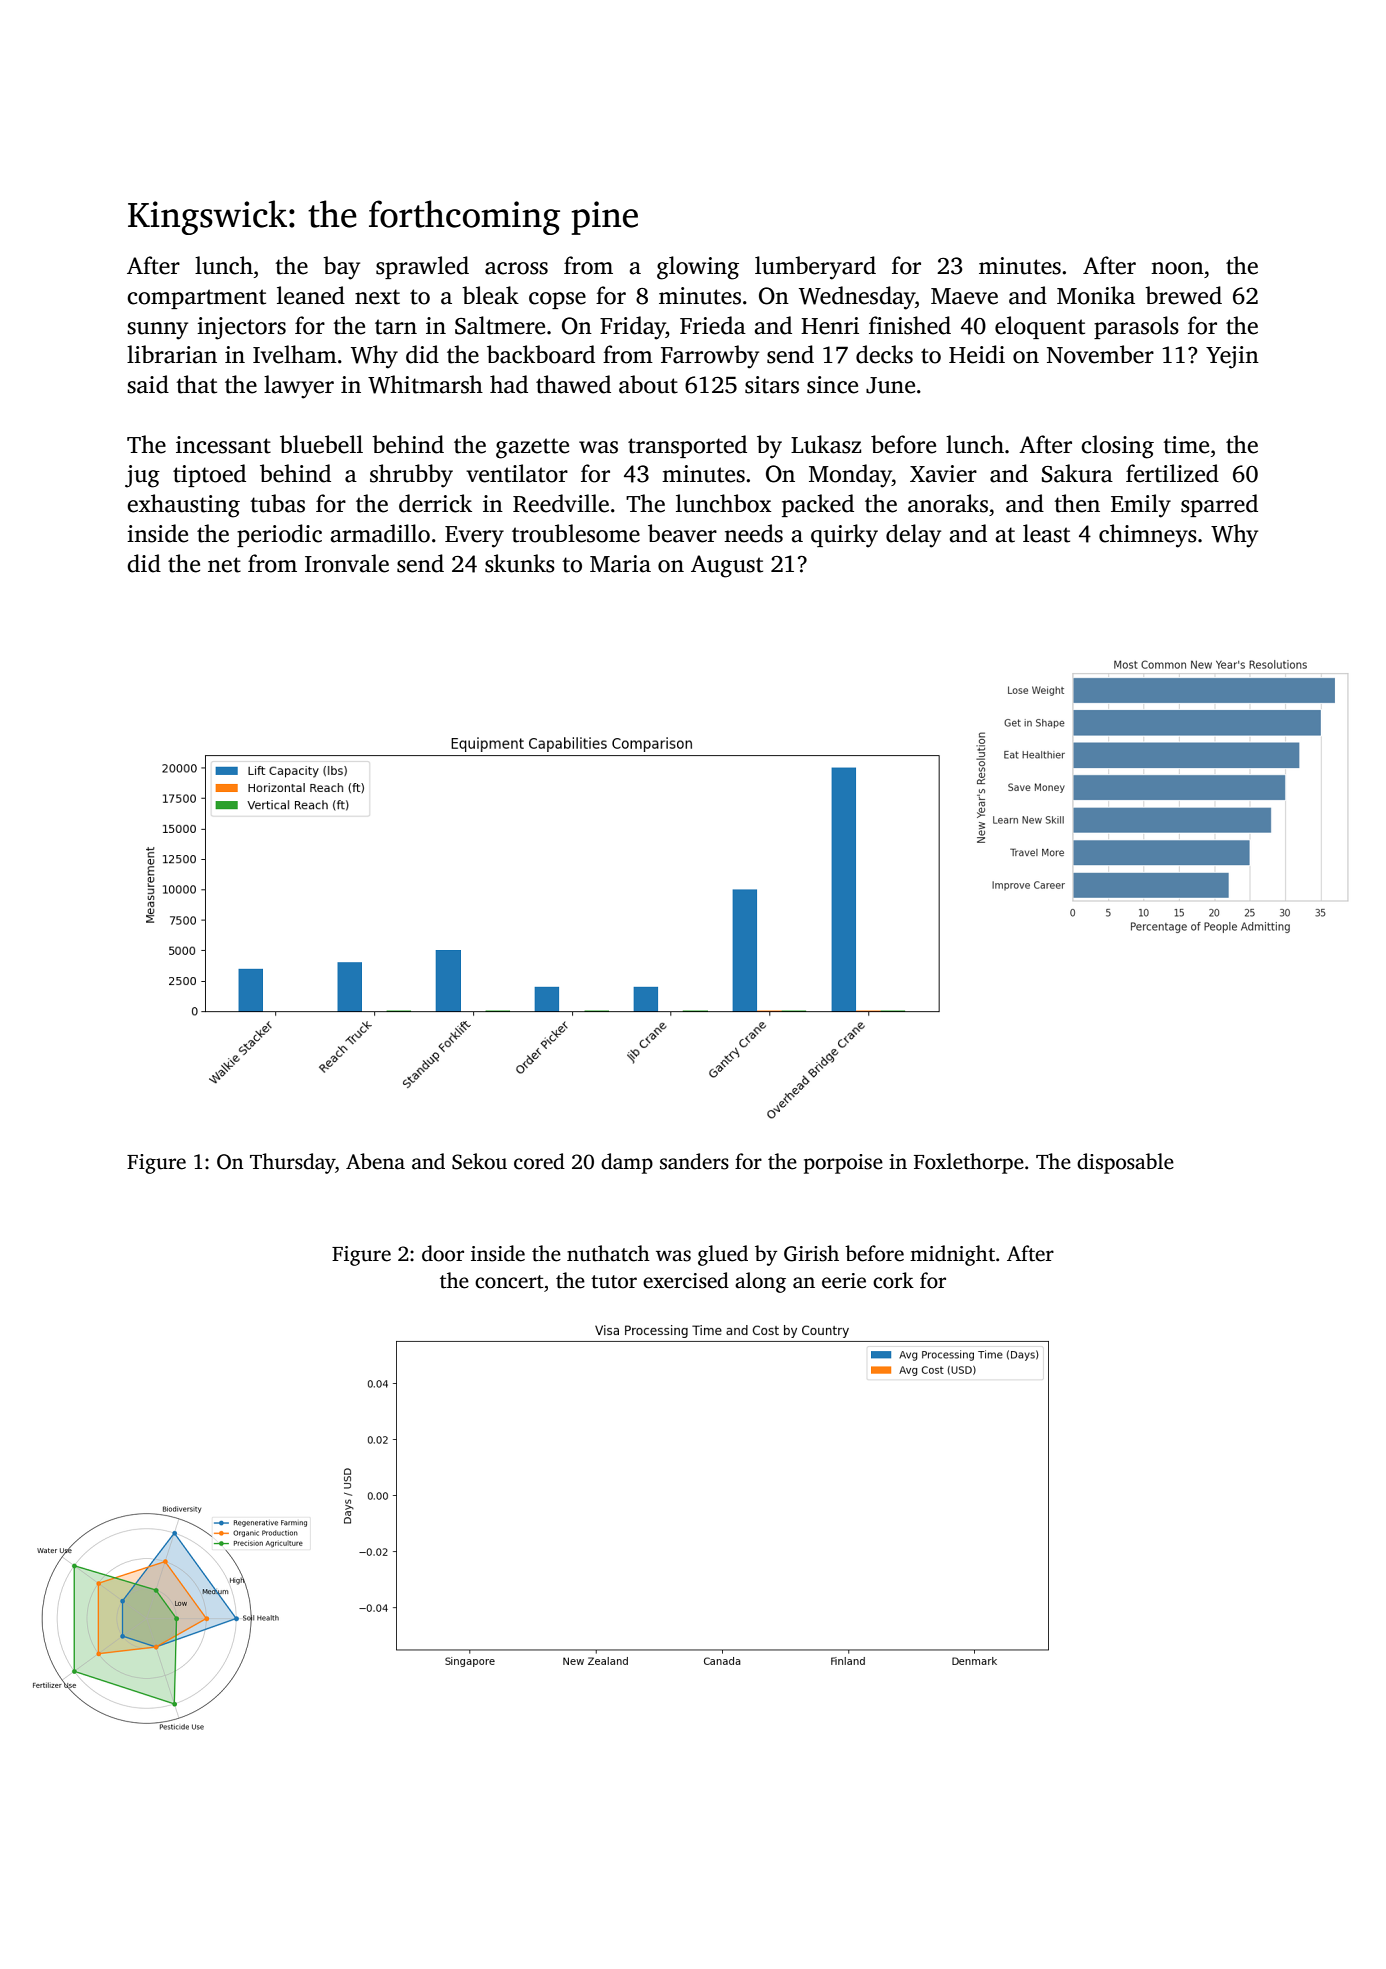  I want to click on noon, so click(1177, 268).
